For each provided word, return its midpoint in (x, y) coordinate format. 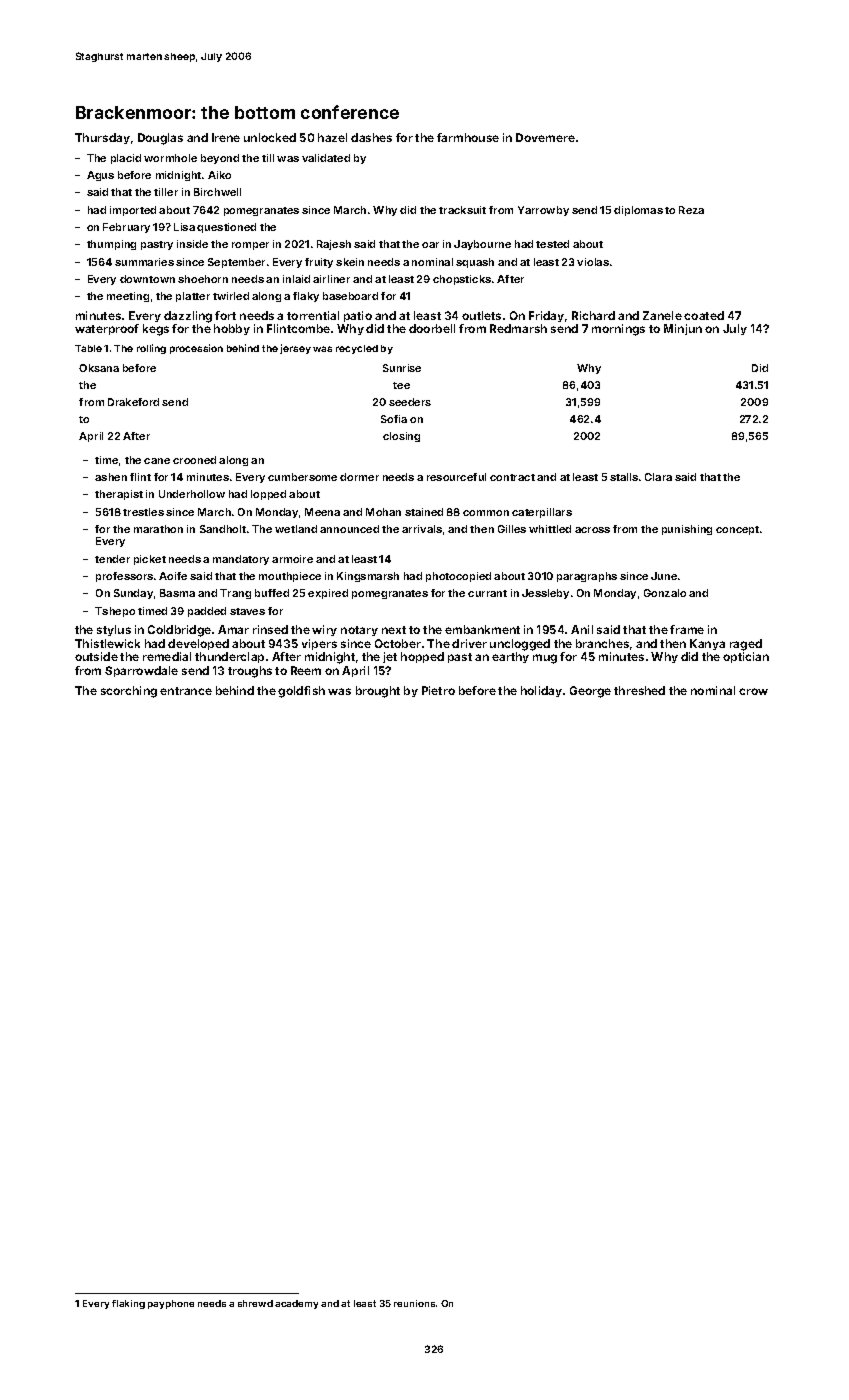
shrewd (255, 1303)
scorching (129, 692)
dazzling (188, 317)
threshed (639, 690)
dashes (371, 137)
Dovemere (545, 137)
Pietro (438, 690)
